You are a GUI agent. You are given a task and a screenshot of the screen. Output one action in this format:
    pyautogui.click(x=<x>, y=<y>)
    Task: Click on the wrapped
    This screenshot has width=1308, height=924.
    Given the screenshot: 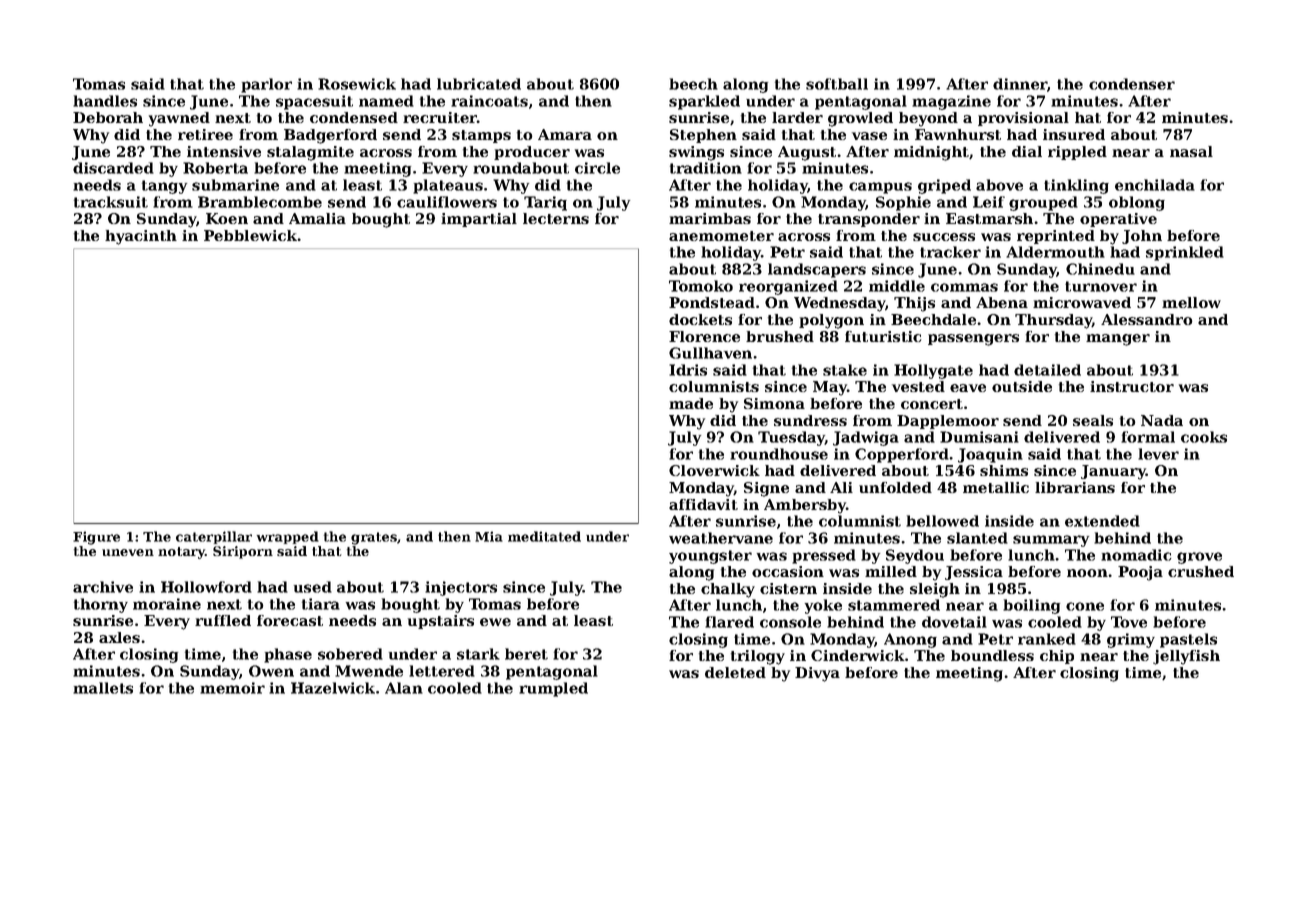 What is the action you would take?
    pyautogui.click(x=288, y=537)
